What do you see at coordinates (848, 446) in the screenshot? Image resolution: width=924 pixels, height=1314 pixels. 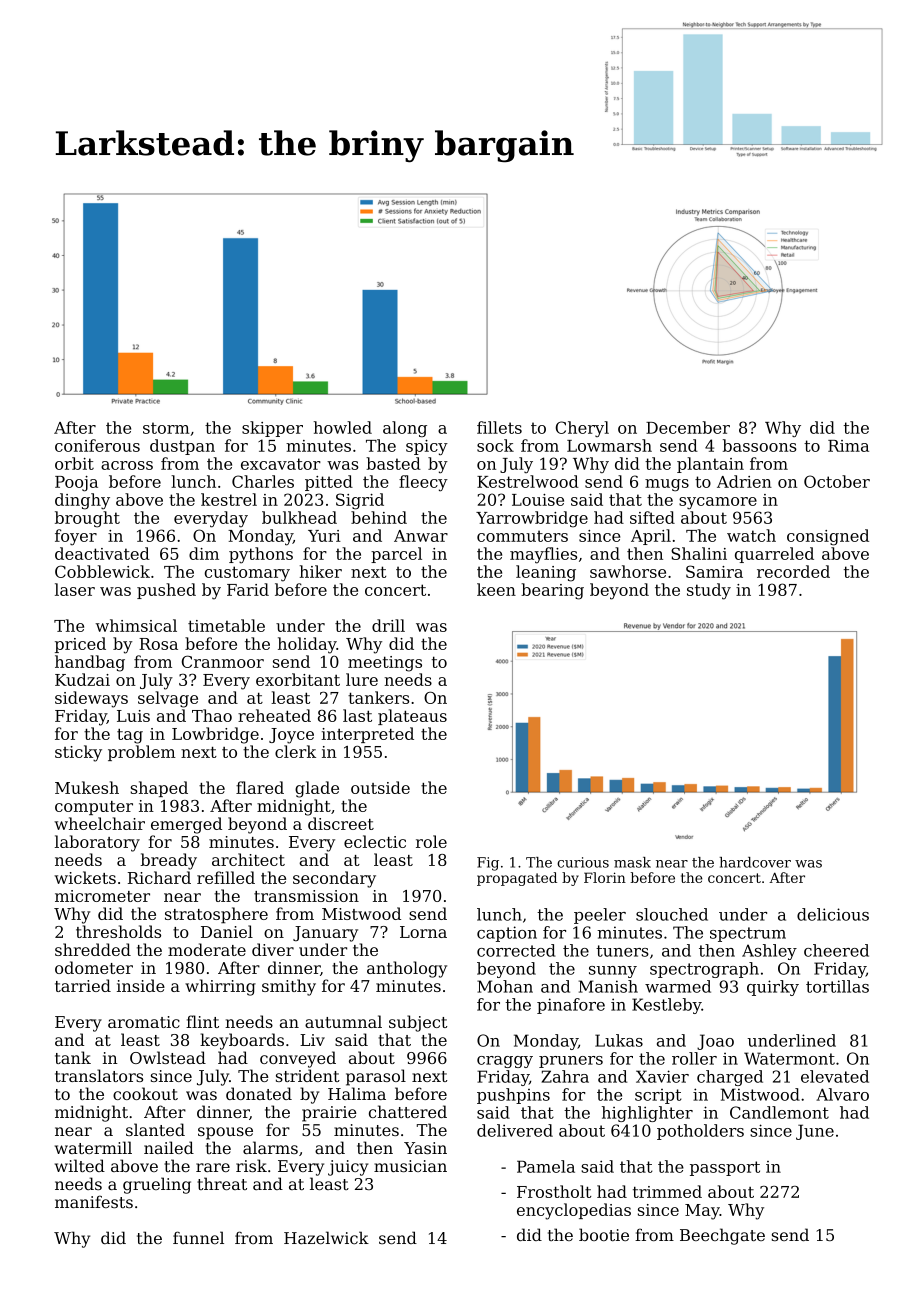 I see `Rima` at bounding box center [848, 446].
